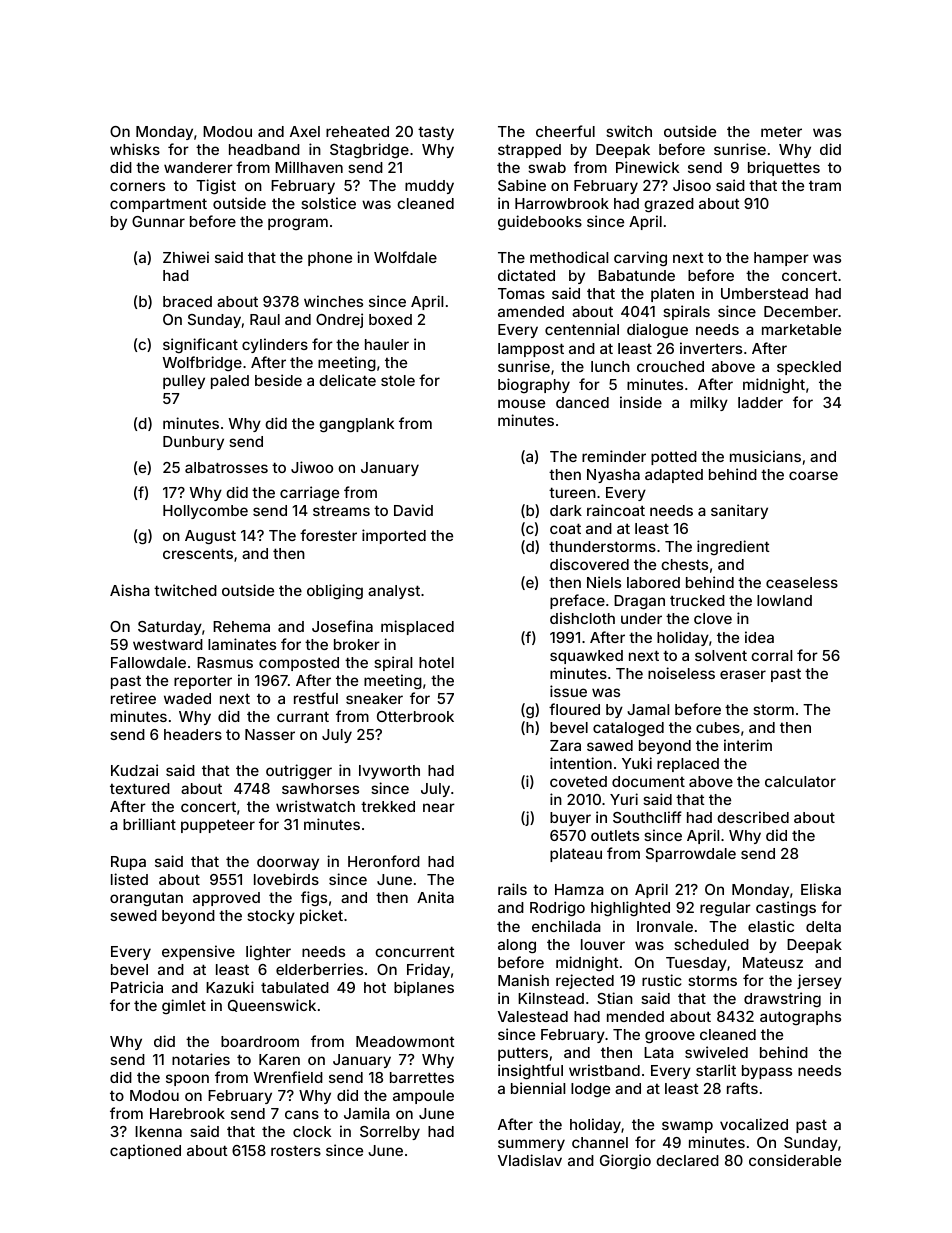 The width and height of the image is (952, 1233). What do you see at coordinates (296, 1150) in the image?
I see `rosters` at bounding box center [296, 1150].
